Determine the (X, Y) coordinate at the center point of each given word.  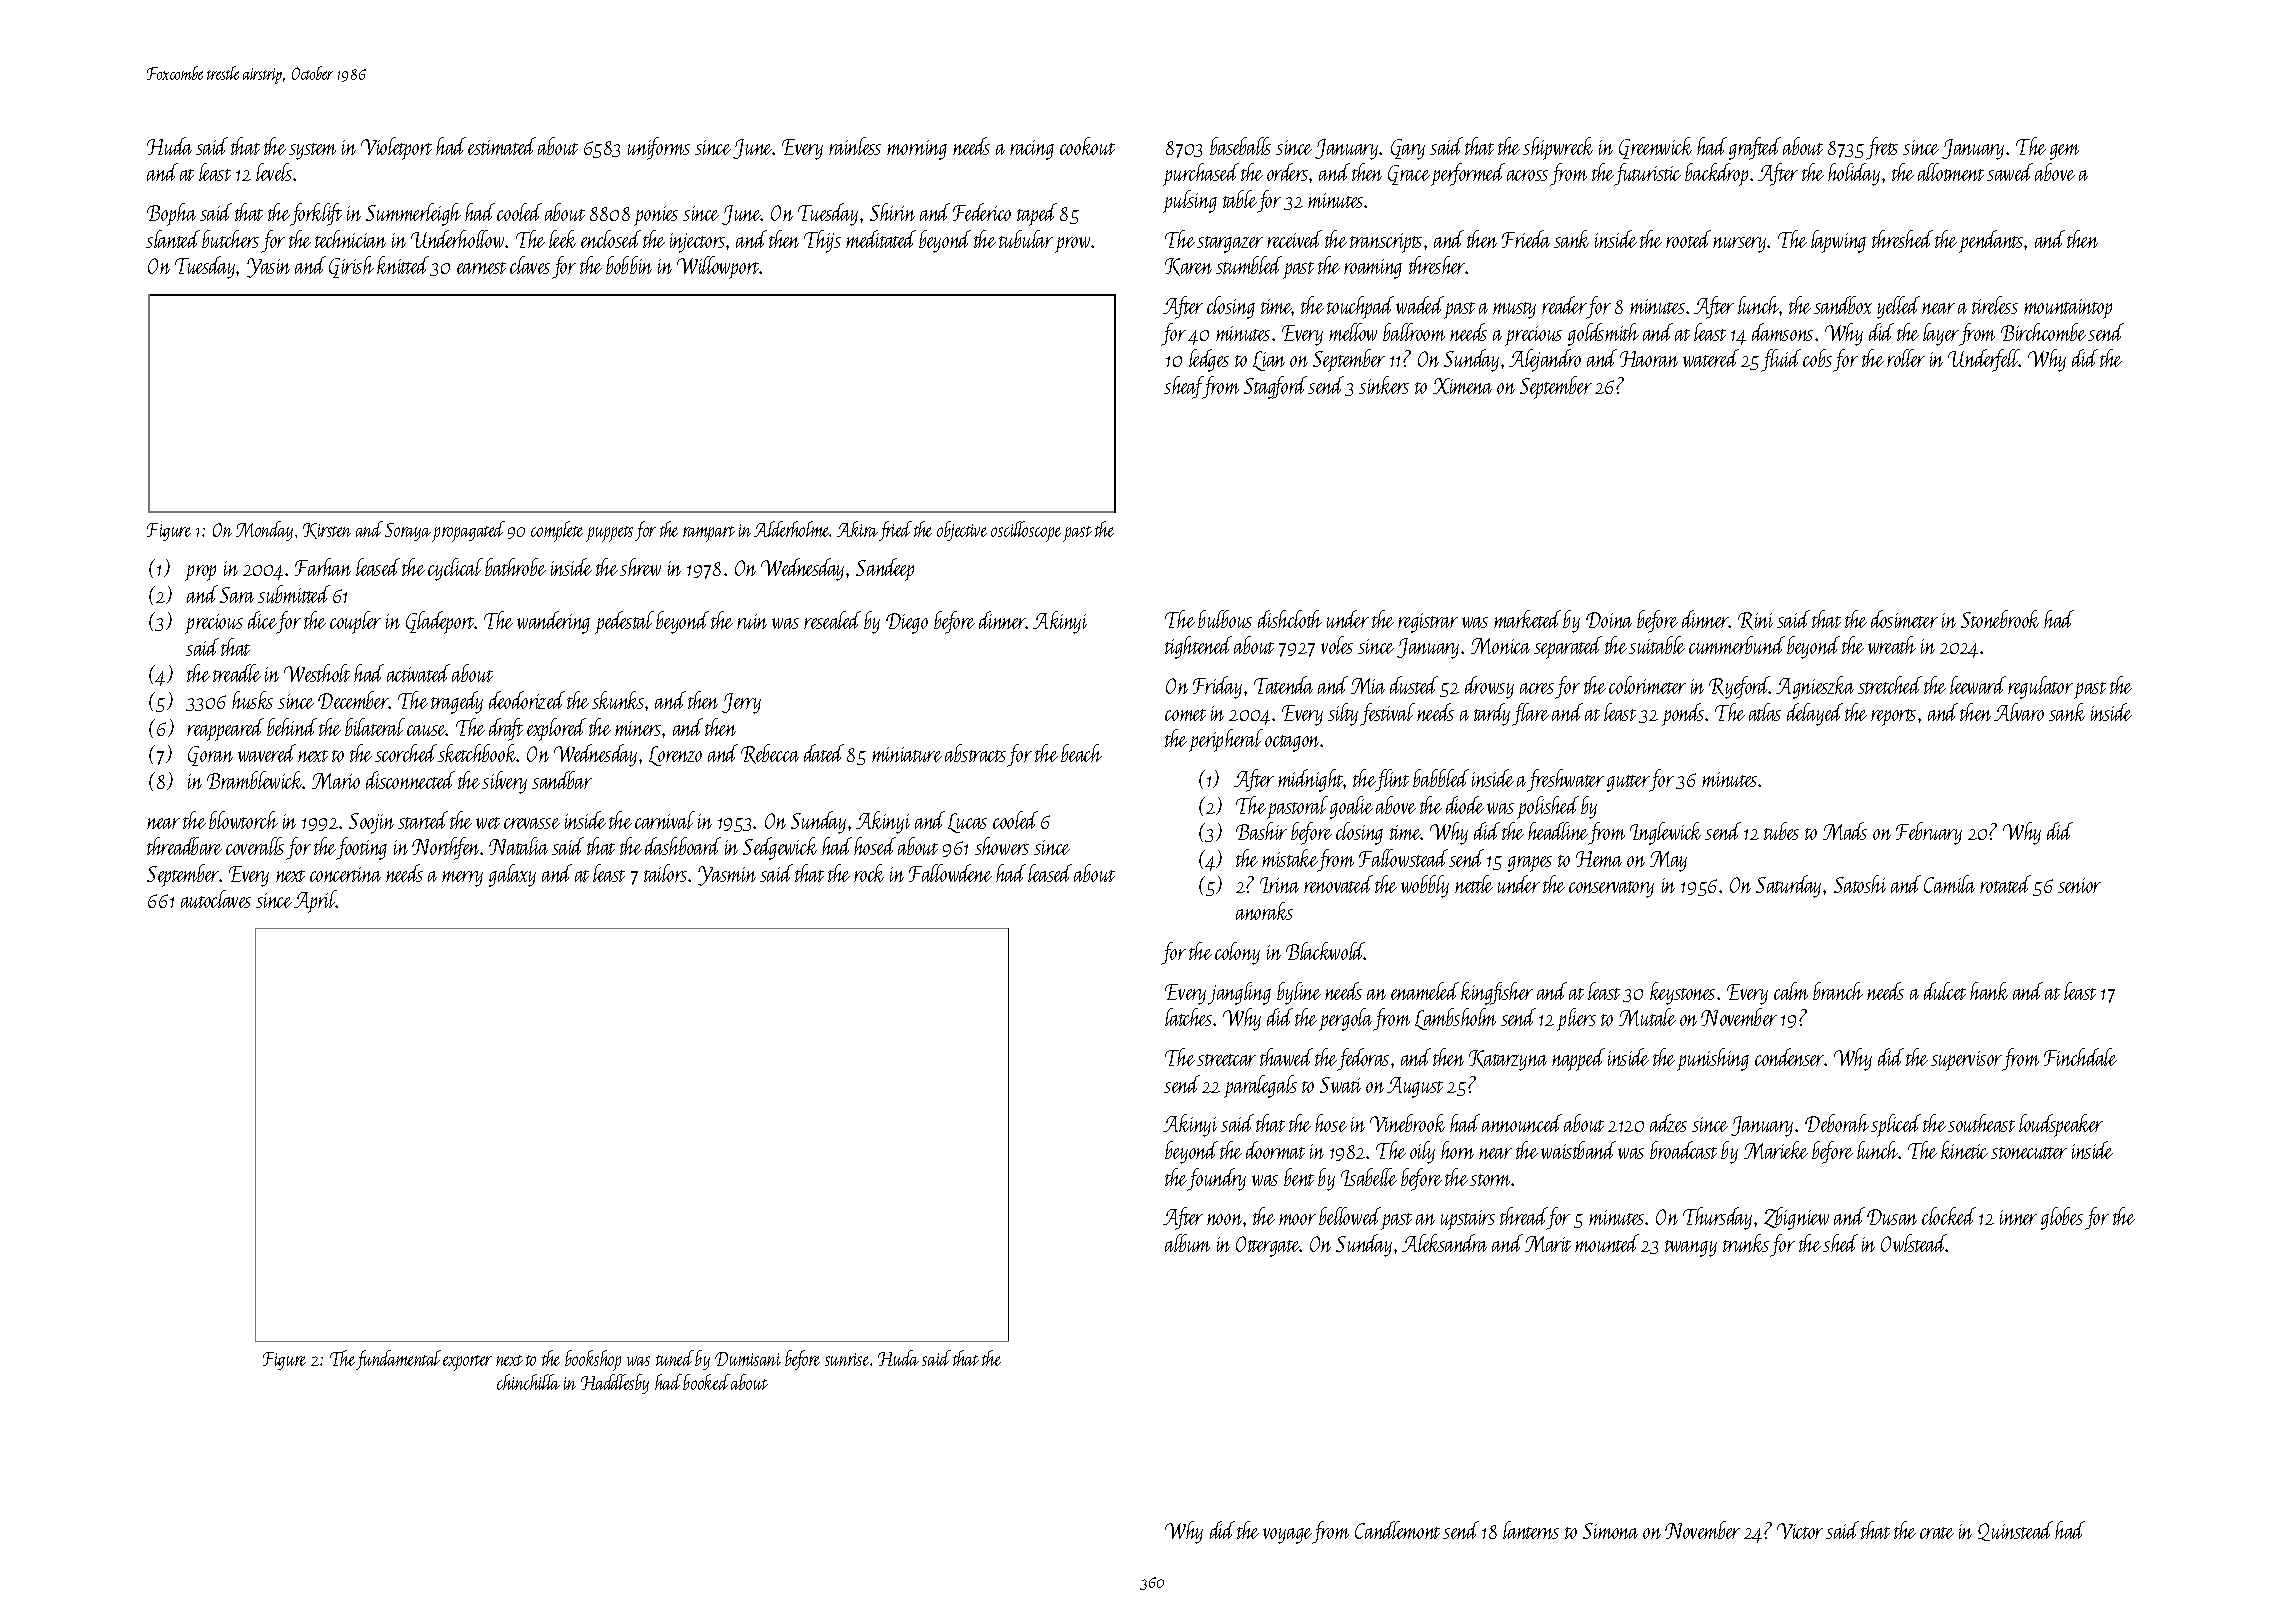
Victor (1800, 1531)
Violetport (396, 148)
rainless (855, 146)
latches (1188, 1017)
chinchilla (528, 1382)
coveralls (255, 846)
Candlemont (1397, 1530)
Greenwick (1655, 148)
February (1929, 833)
